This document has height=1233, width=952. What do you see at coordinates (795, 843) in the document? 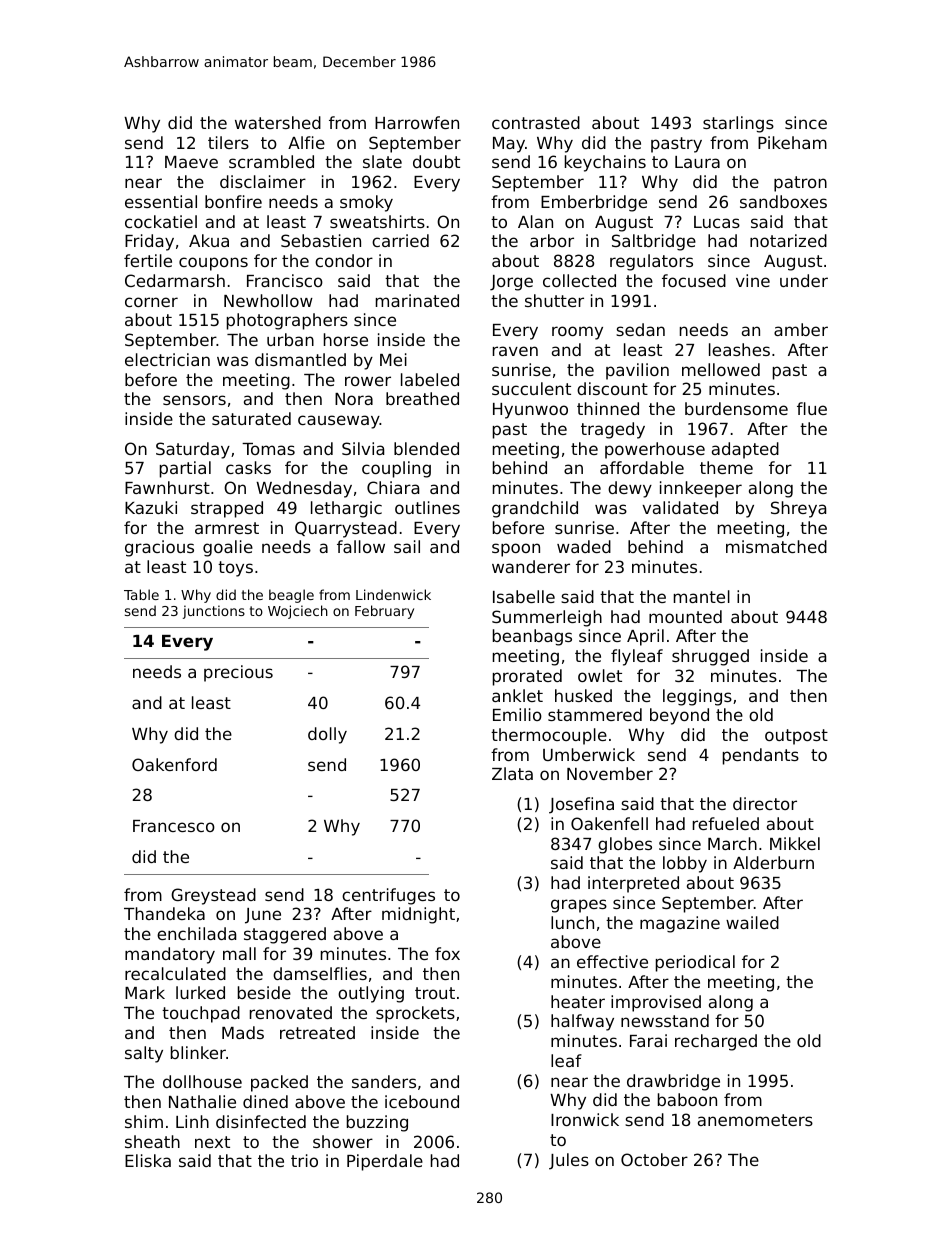
I see `Mikkel` at bounding box center [795, 843].
